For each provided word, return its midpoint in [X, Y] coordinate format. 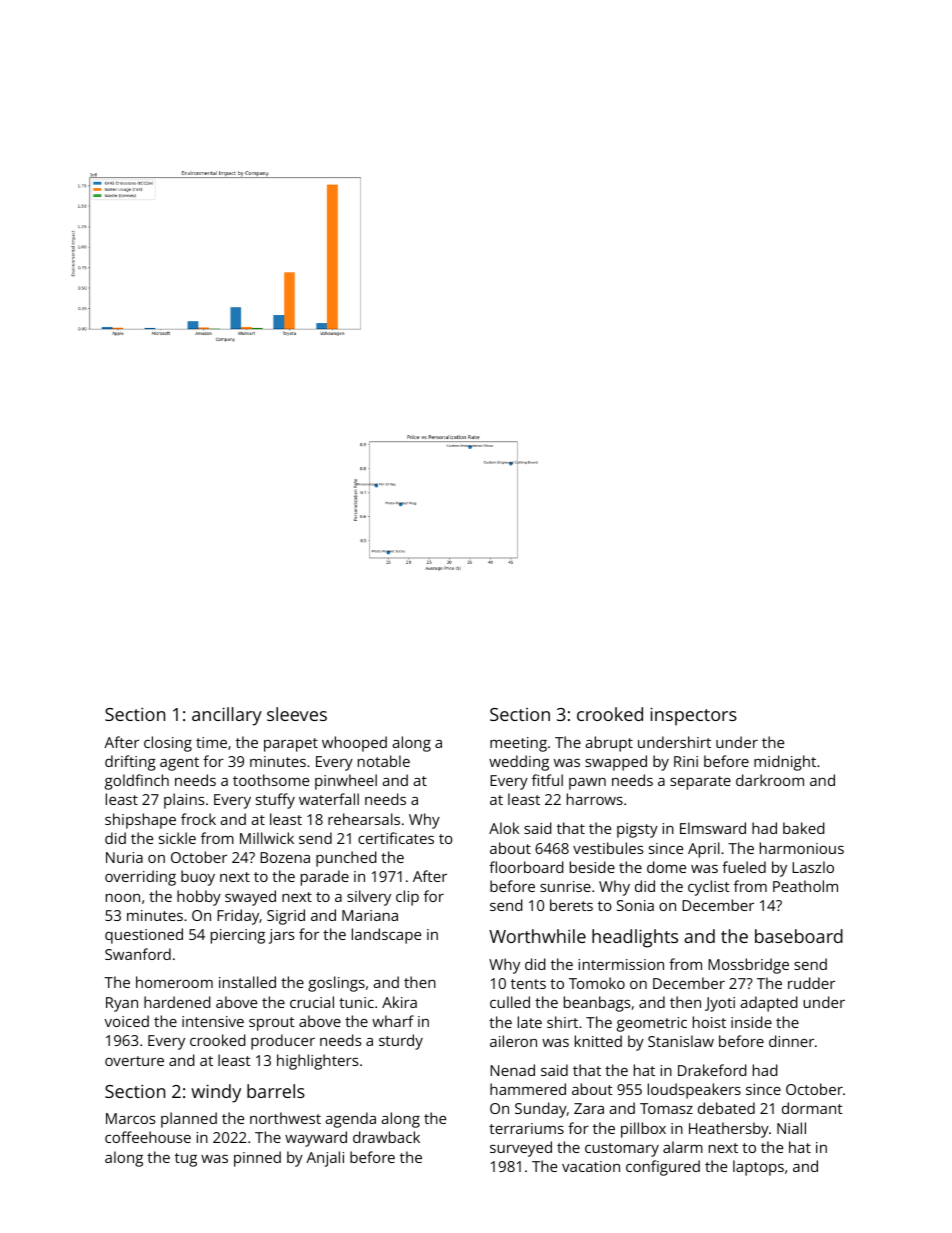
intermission [621, 964]
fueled [744, 867]
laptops [758, 1168]
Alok [504, 828]
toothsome [271, 780]
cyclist [709, 888]
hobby [199, 898]
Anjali [325, 1159]
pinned [257, 1159]
